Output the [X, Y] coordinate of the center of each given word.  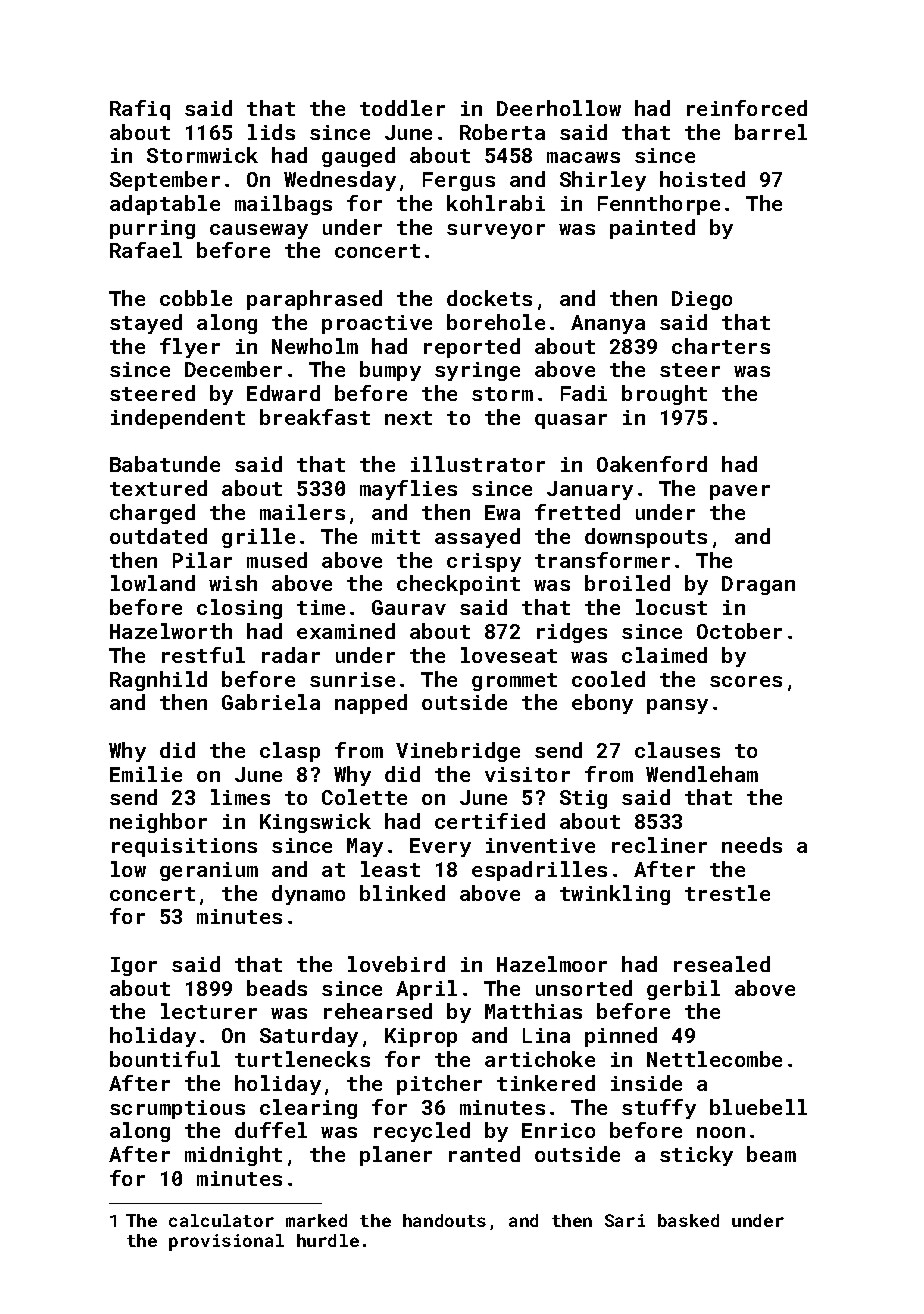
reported [472, 348]
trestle [727, 893]
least [390, 869]
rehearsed [378, 1011]
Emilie [146, 774]
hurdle [328, 1240]
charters [721, 346]
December [233, 369]
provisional [226, 1242]
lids [271, 132]
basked [688, 1220]
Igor [134, 966]
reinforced [747, 108]
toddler [402, 108]
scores [746, 681]
